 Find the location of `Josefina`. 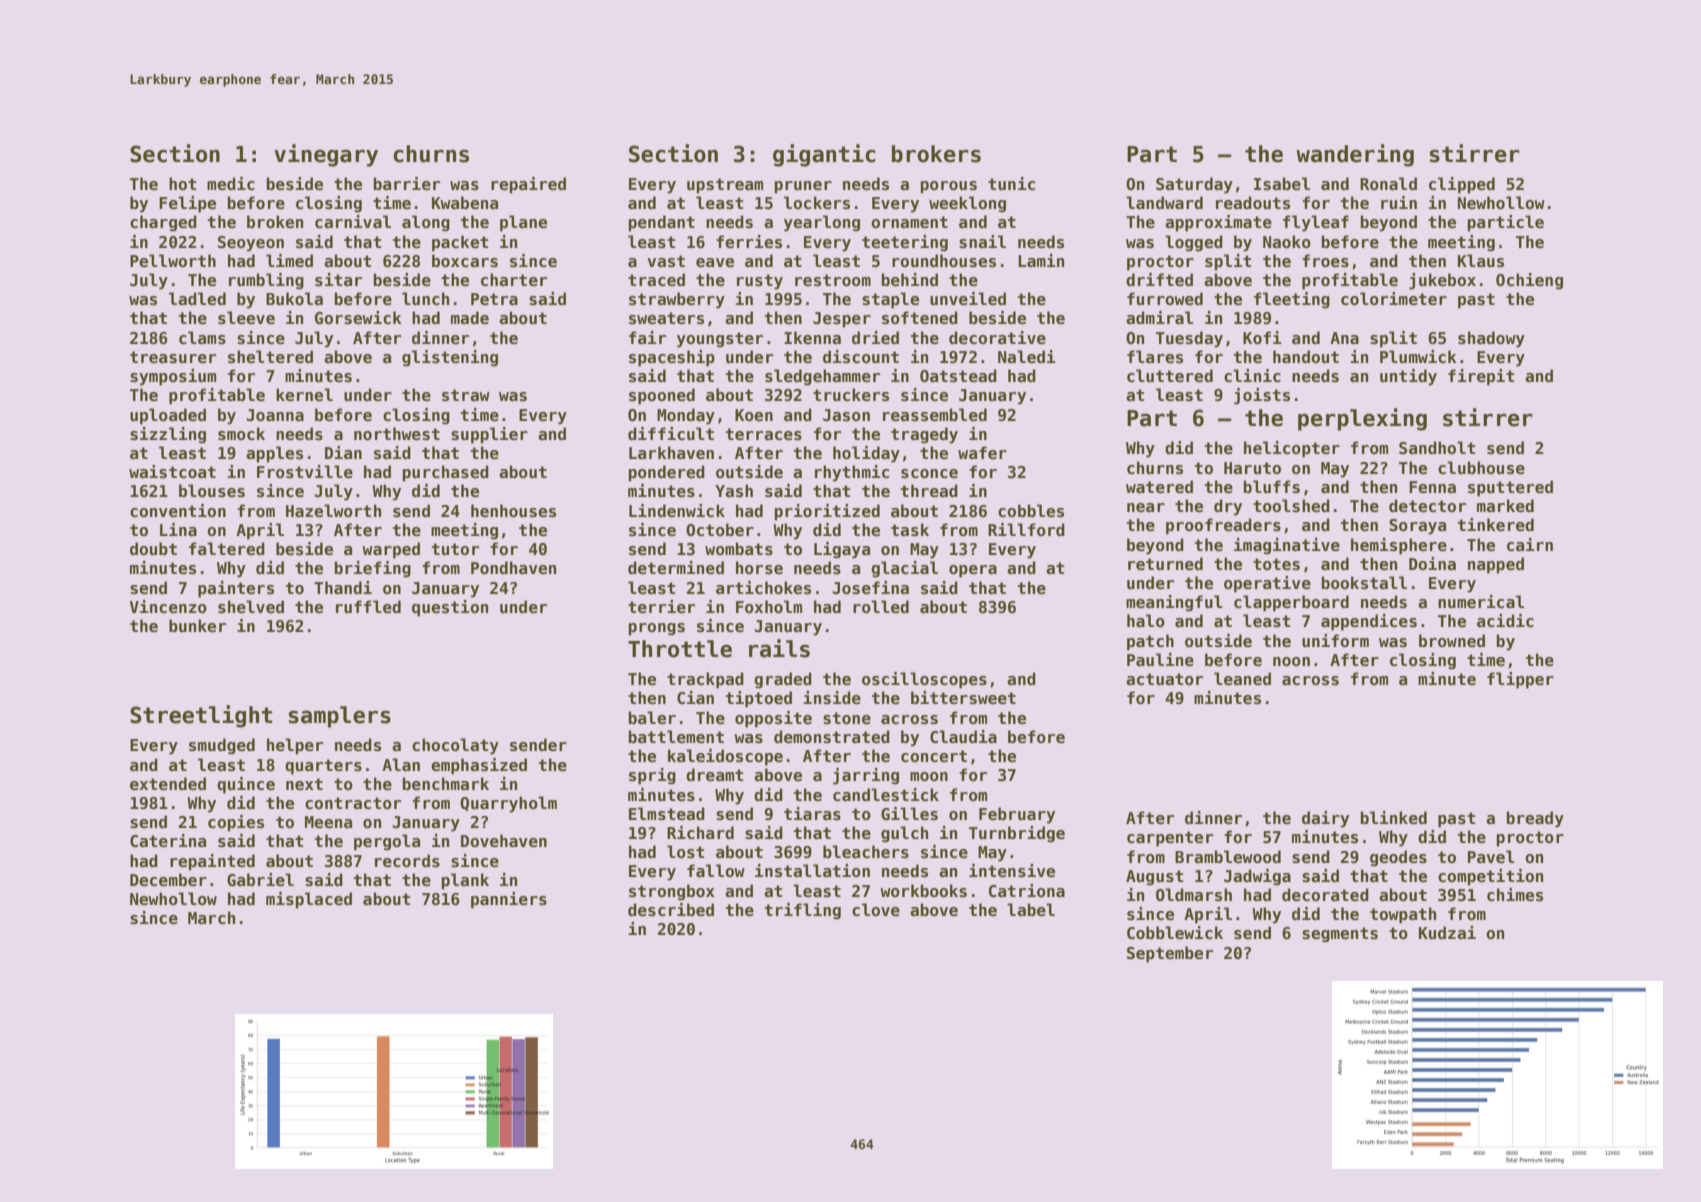

Josefina is located at coordinates (871, 588).
